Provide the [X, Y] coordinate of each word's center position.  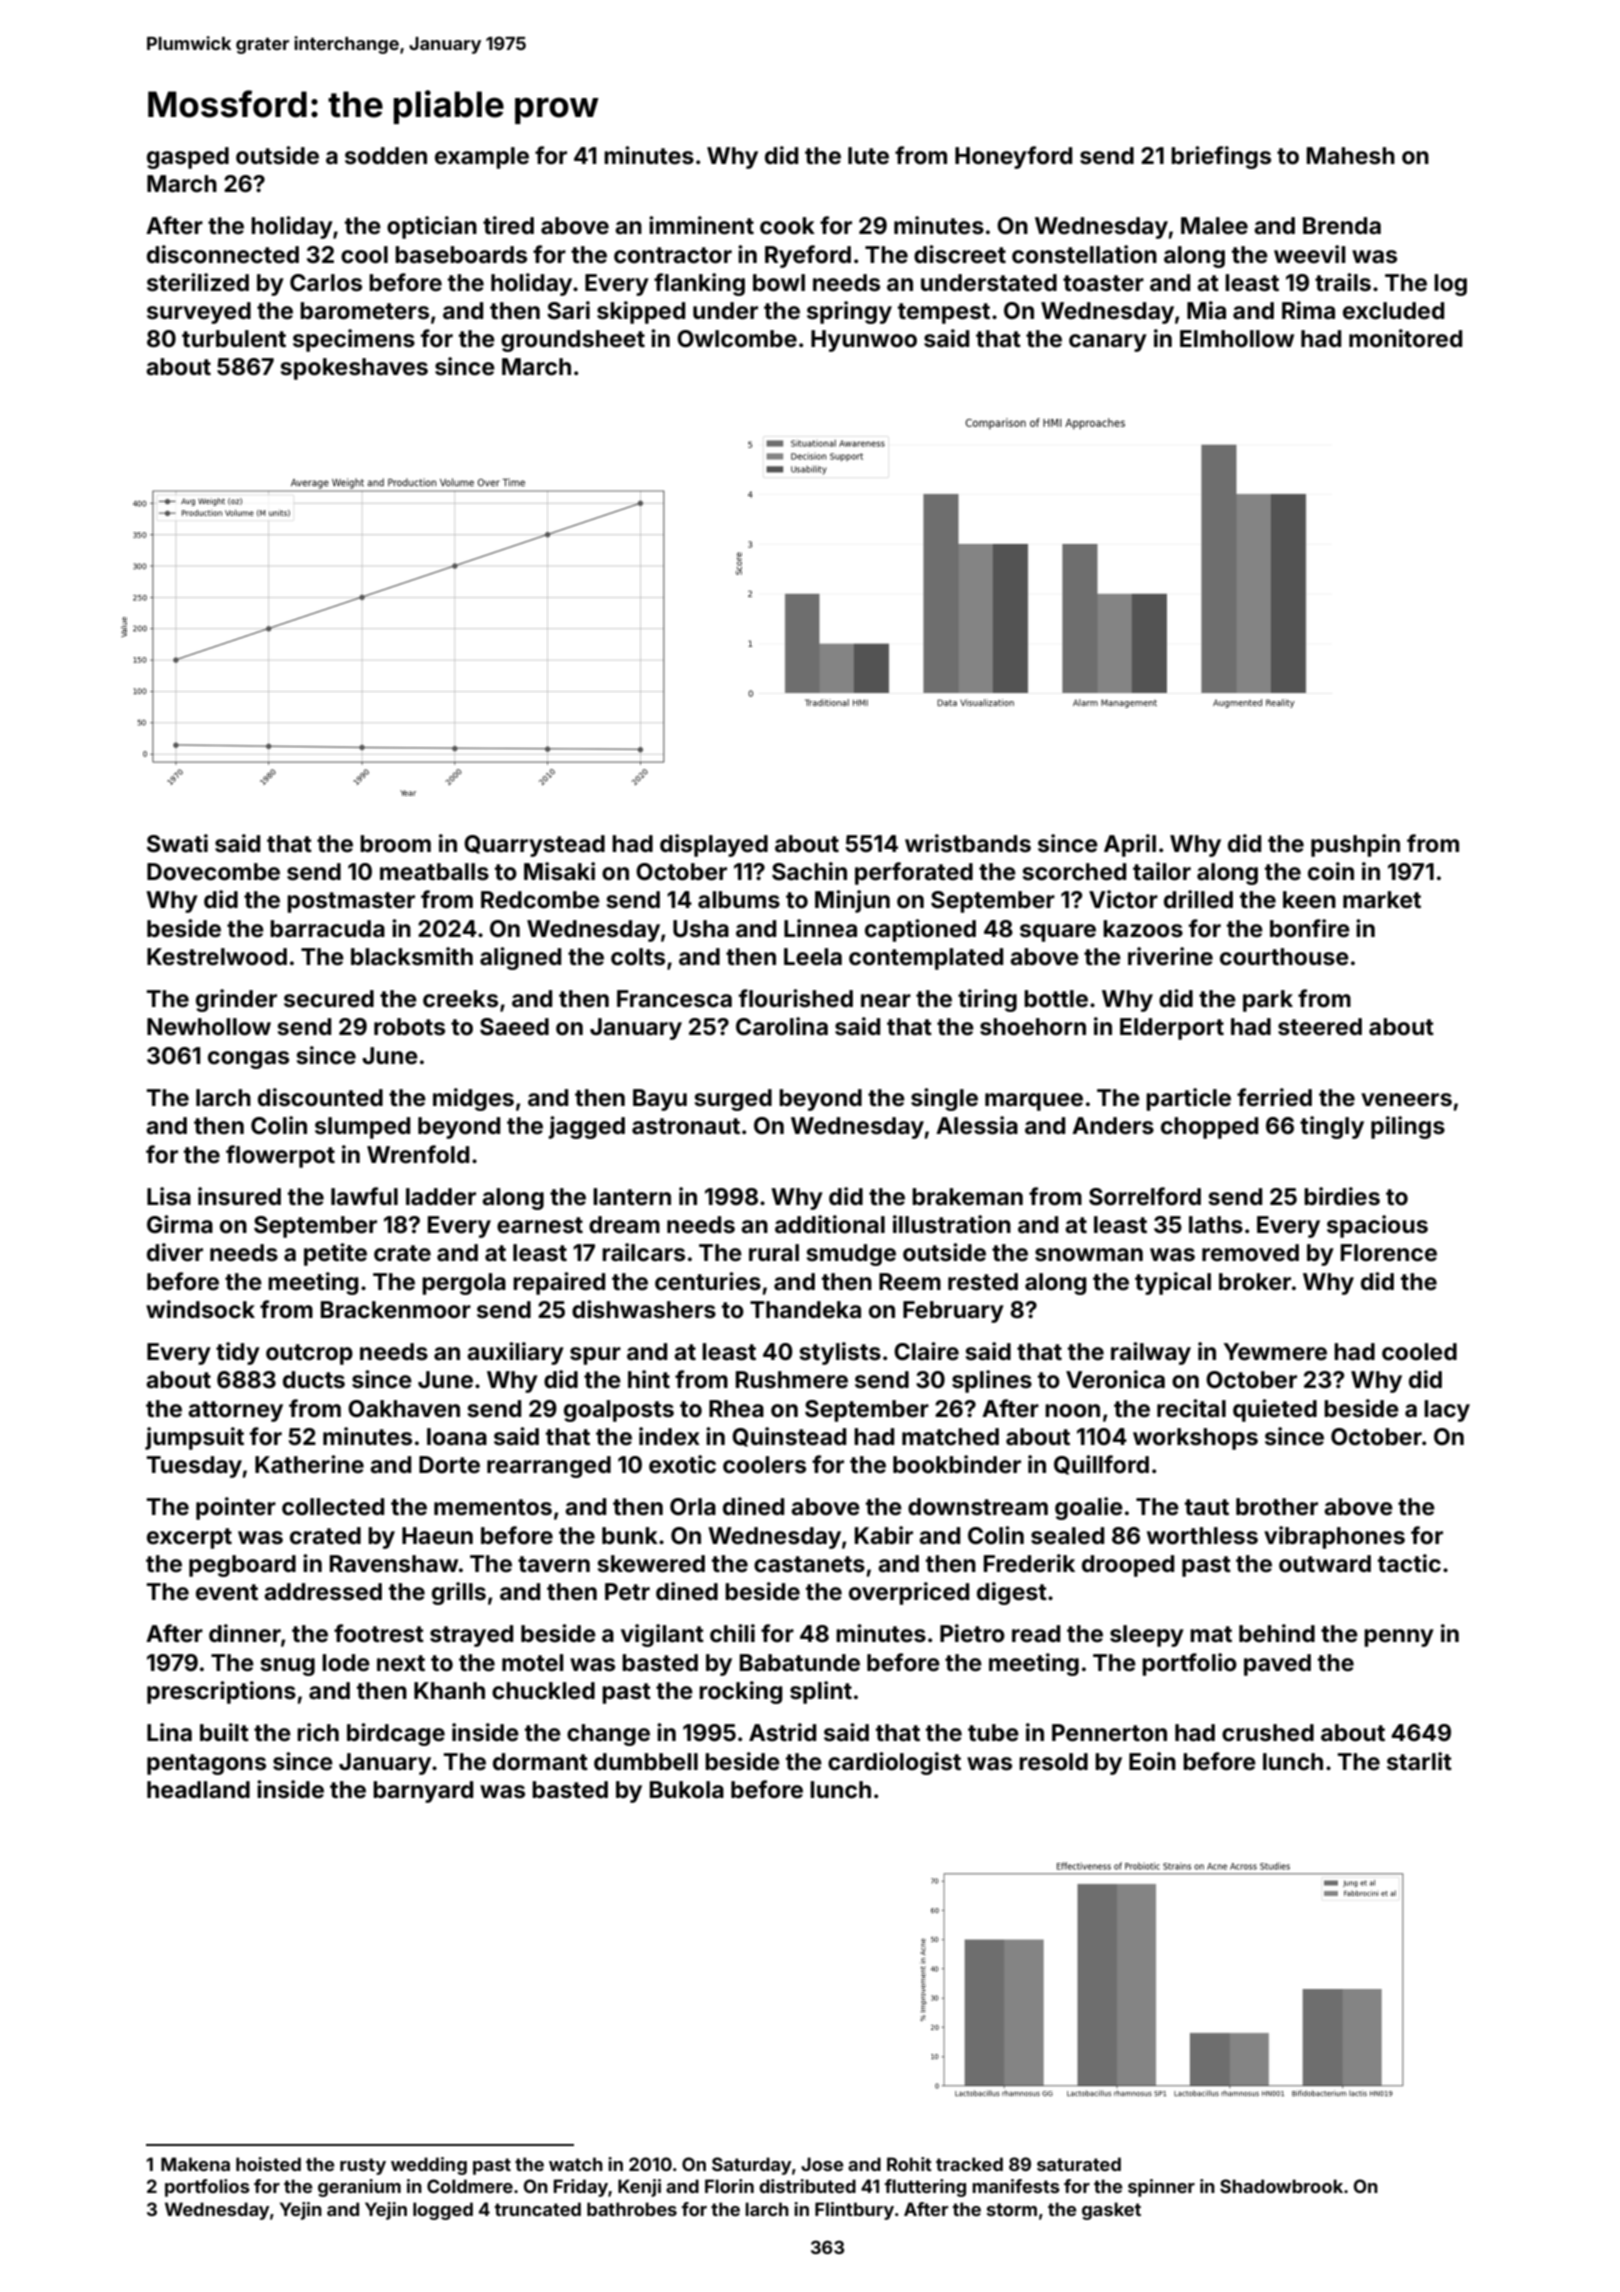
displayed [714, 845]
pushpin [1355, 845]
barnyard [423, 1792]
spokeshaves [354, 369]
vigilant [662, 1635]
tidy [238, 1353]
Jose [822, 2164]
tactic [1409, 1563]
